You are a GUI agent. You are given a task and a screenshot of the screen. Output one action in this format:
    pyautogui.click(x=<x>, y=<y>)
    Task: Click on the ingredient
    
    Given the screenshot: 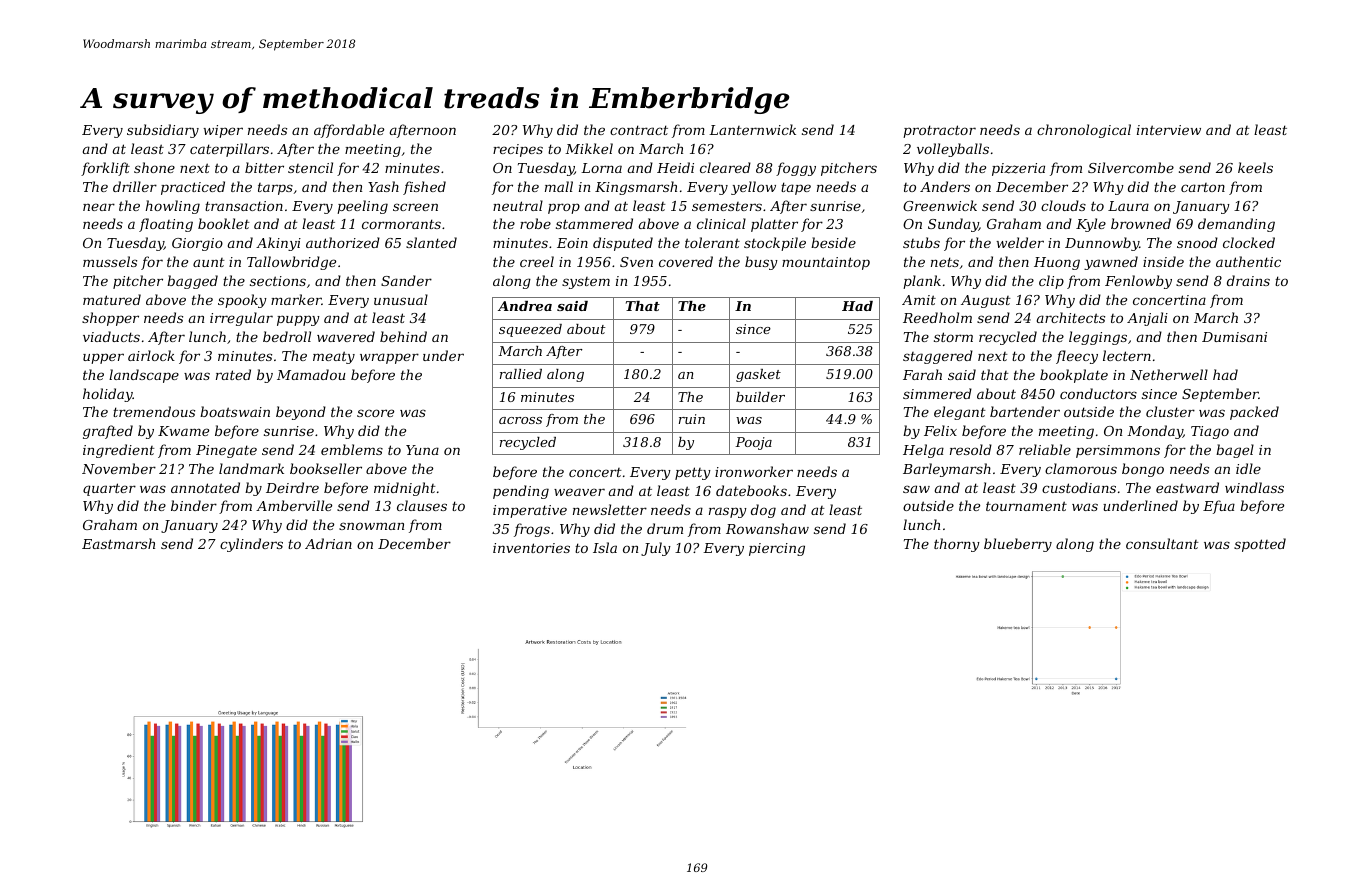 What is the action you would take?
    pyautogui.click(x=119, y=451)
